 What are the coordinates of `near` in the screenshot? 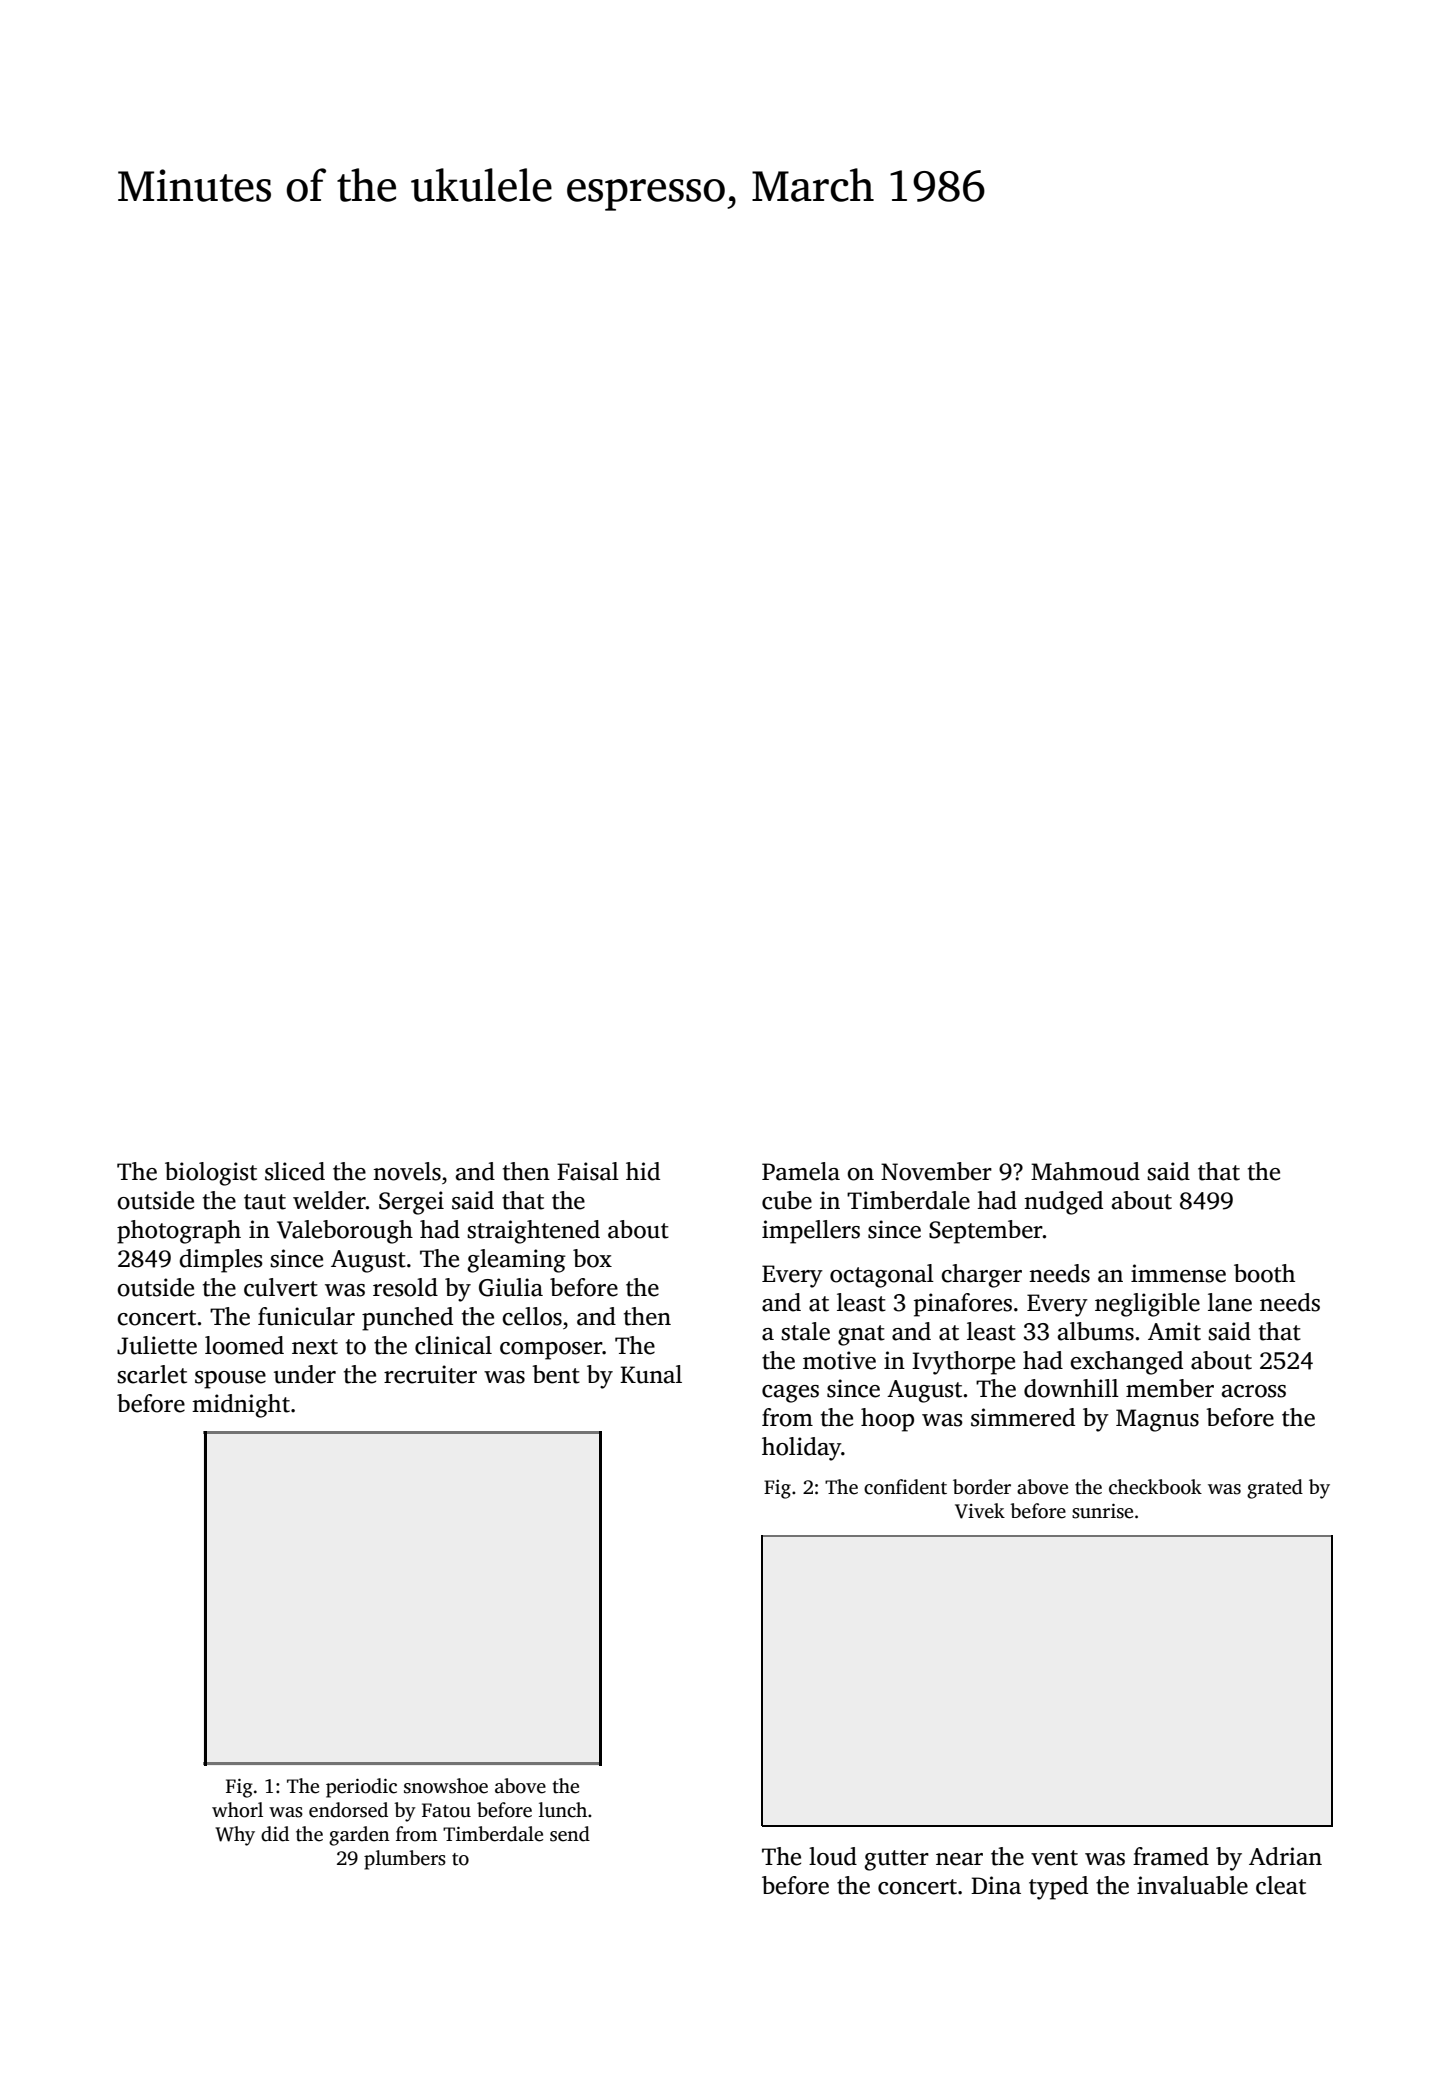 It's located at (959, 1859).
